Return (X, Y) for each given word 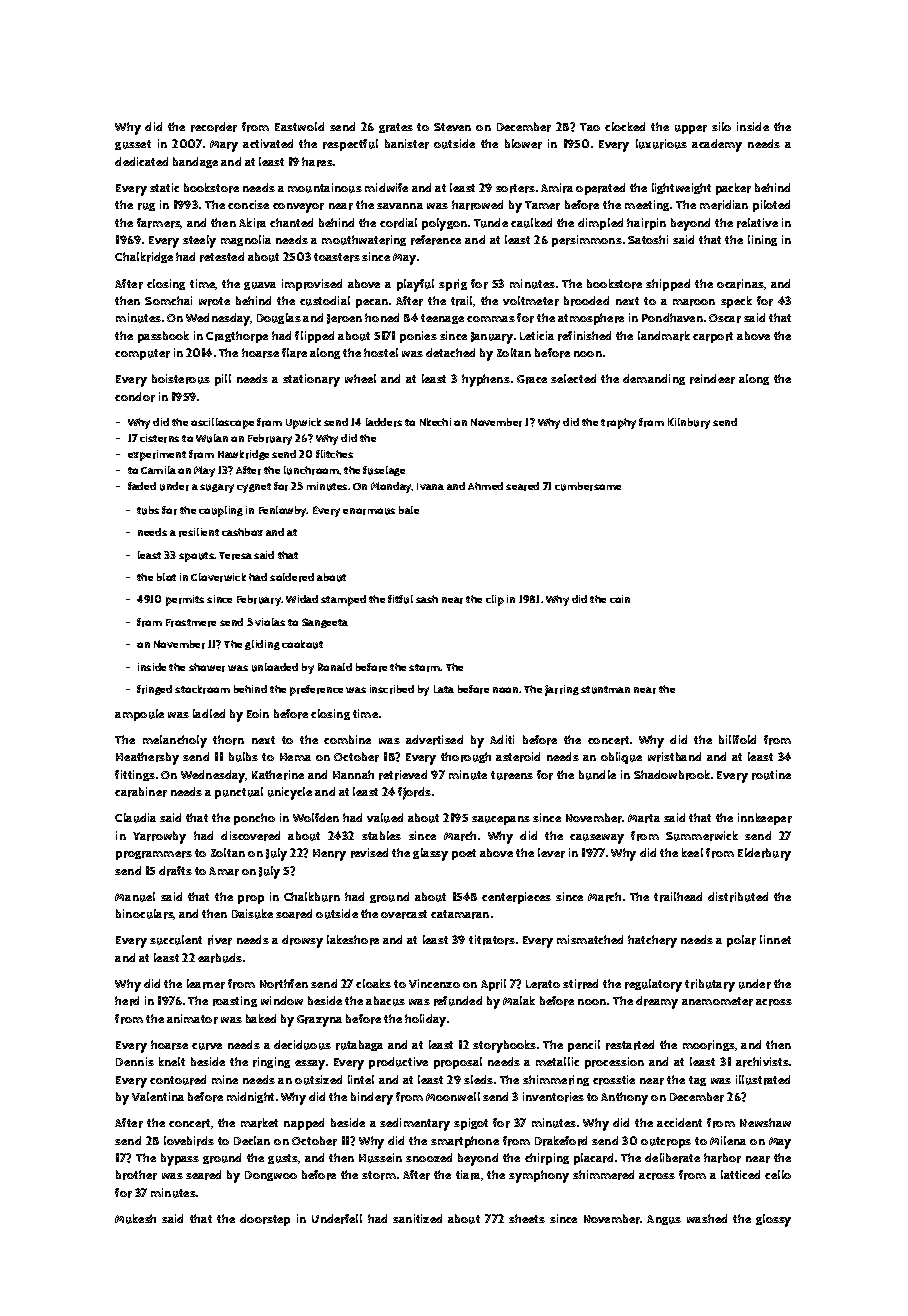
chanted (291, 222)
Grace (532, 379)
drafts (175, 871)
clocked (625, 126)
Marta (644, 818)
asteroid (518, 757)
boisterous (181, 379)
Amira (557, 188)
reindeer (712, 379)
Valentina (158, 1096)
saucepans (501, 820)
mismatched (590, 939)
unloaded (275, 667)
